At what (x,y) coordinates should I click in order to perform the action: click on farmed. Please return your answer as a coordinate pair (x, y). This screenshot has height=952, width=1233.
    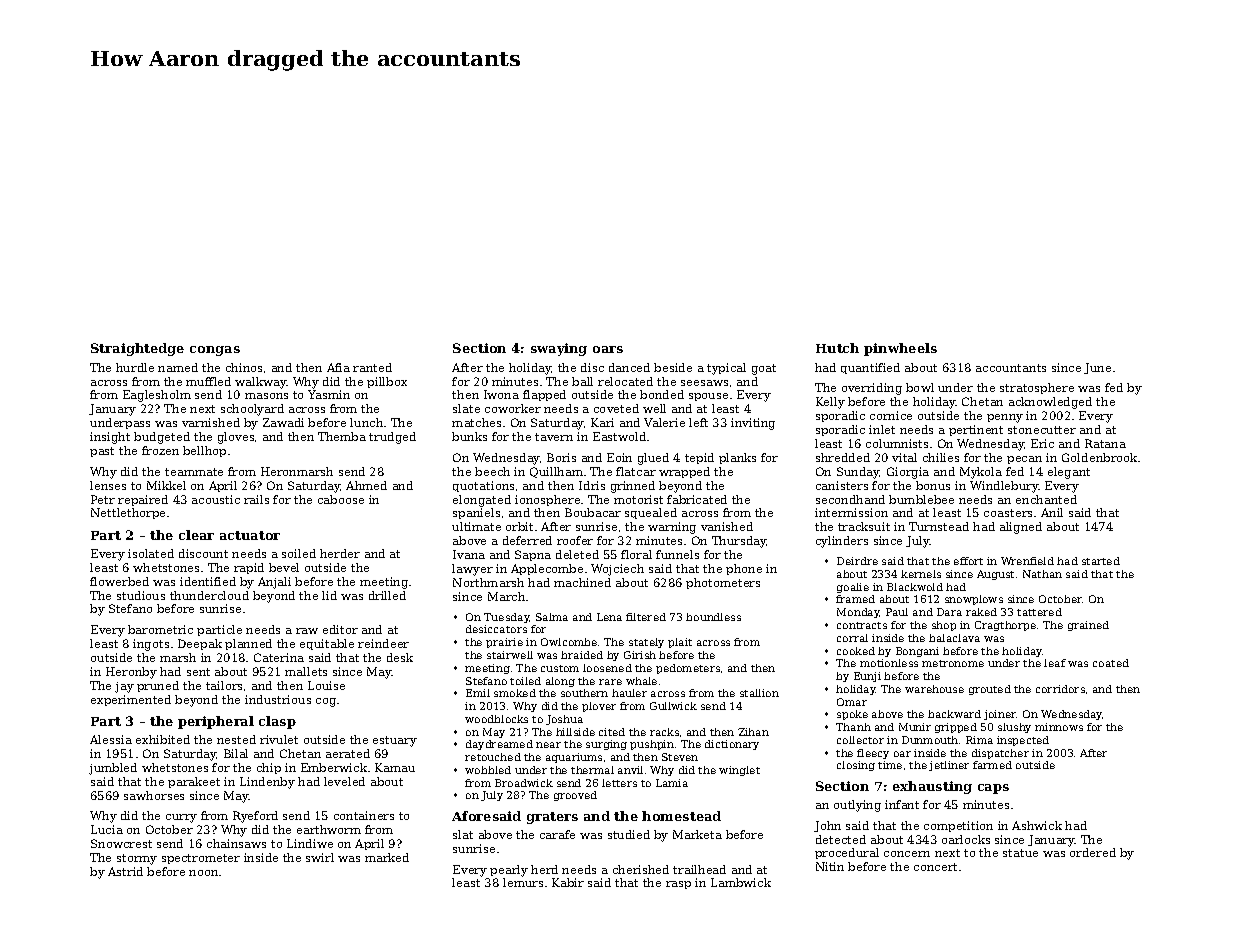
    Looking at the image, I should click on (992, 765).
